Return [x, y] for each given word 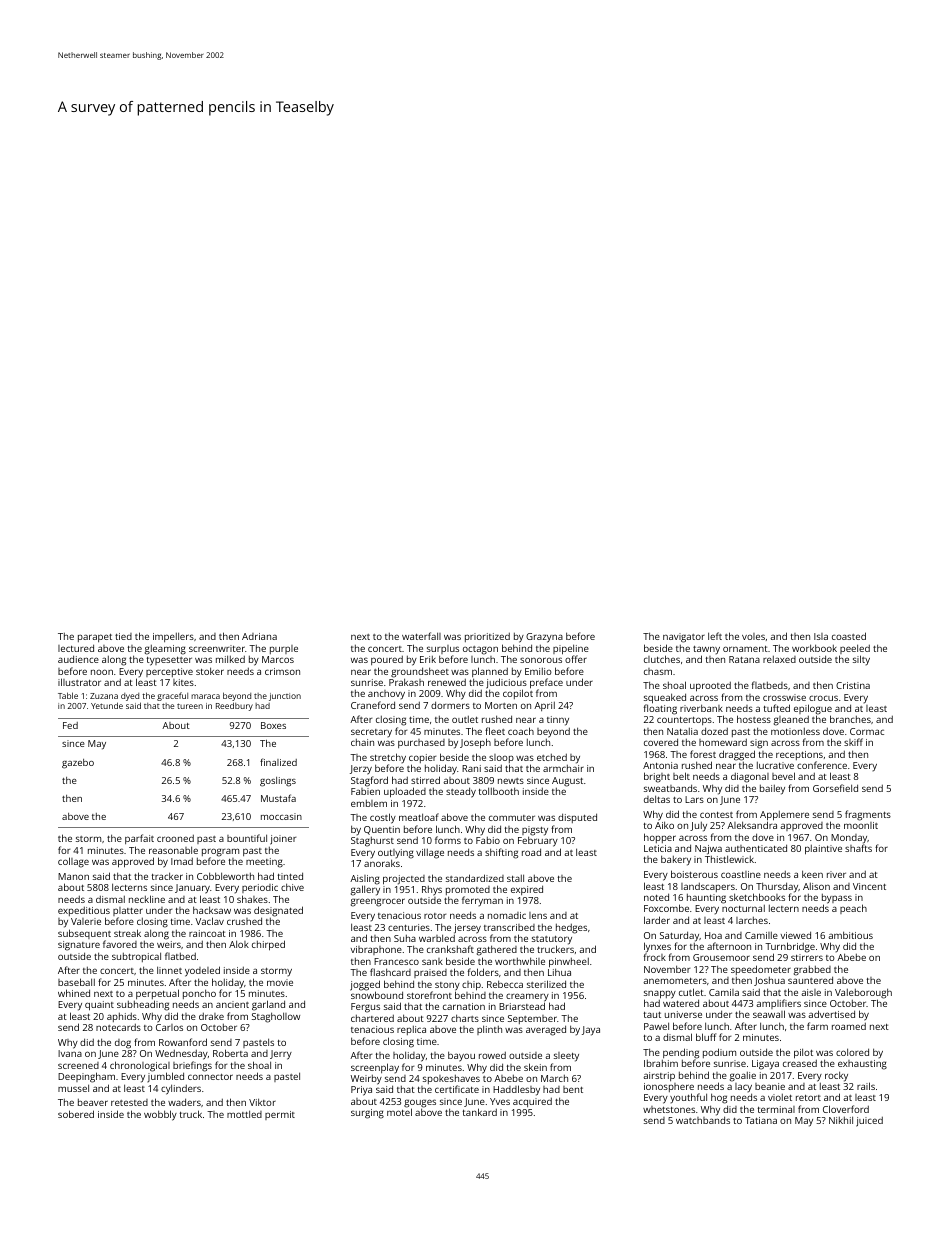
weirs [169, 944]
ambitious [850, 935]
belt [681, 776]
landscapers [708, 887]
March [554, 1078]
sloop [501, 759]
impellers [173, 637]
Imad [182, 861]
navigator [684, 638]
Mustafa [278, 798]
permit [280, 1115]
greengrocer [378, 902]
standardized [475, 878]
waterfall [421, 636]
